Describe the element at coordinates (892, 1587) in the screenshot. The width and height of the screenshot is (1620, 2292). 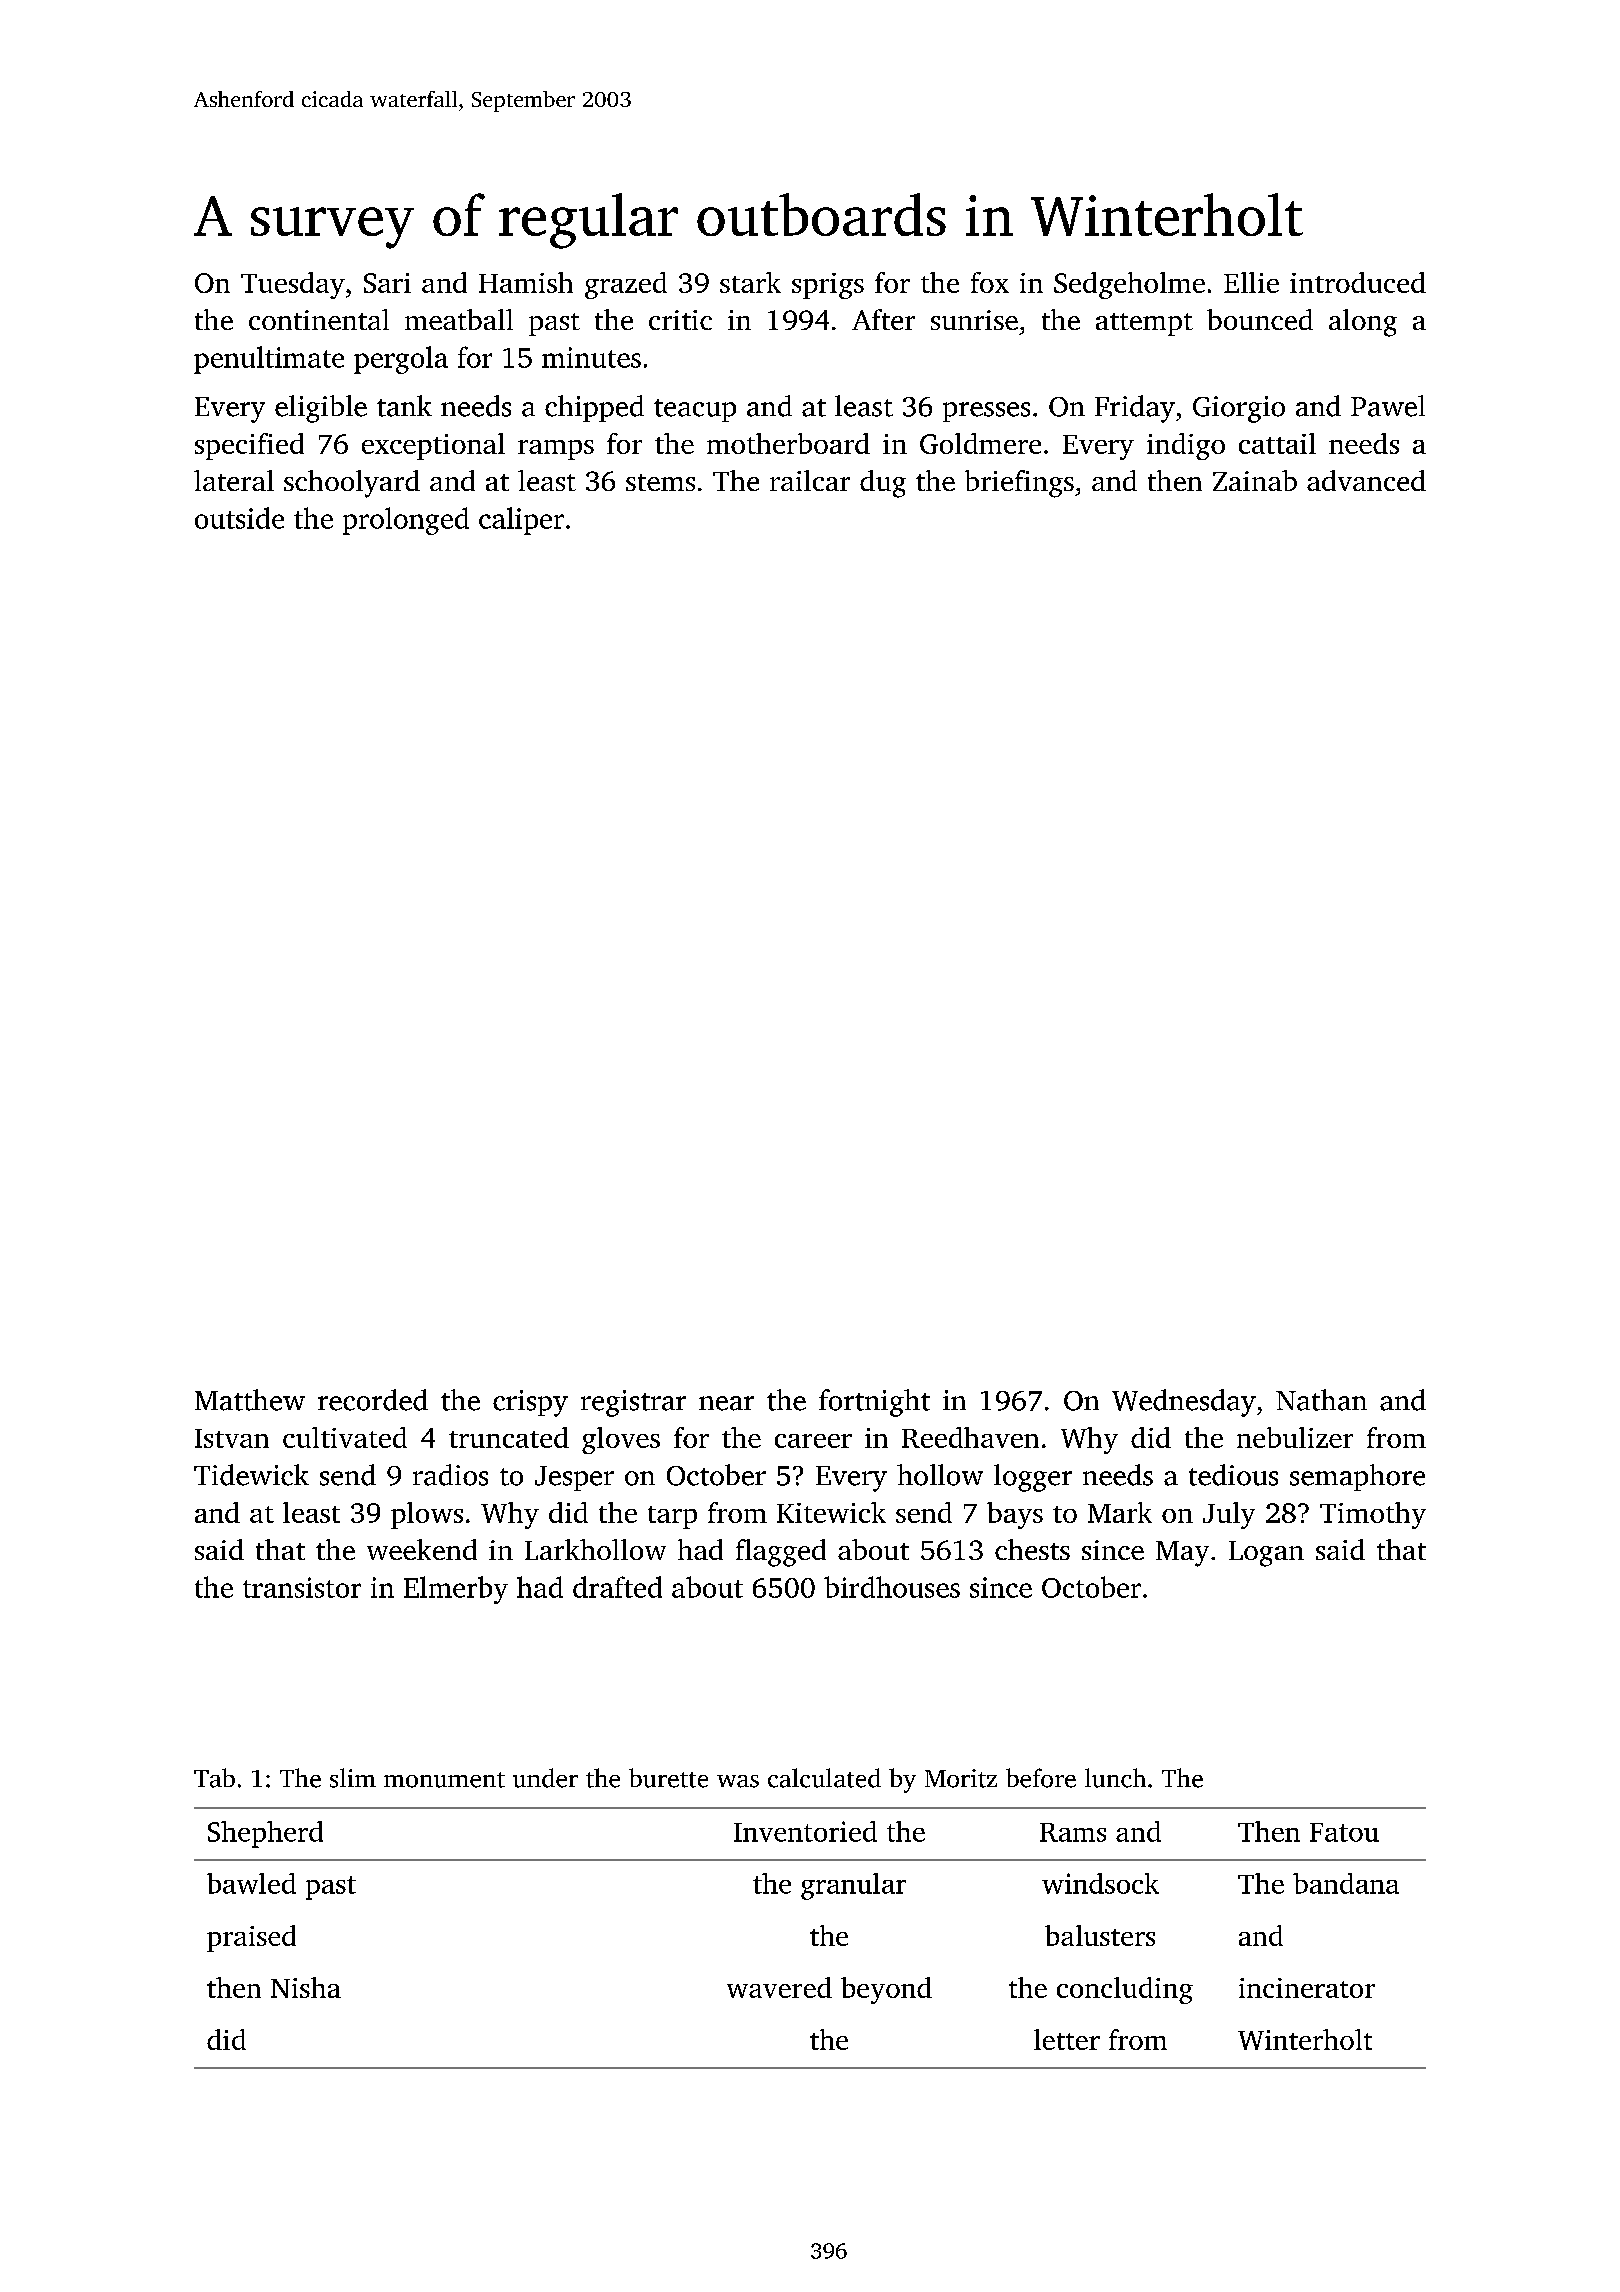
I see `birdhouses` at that location.
